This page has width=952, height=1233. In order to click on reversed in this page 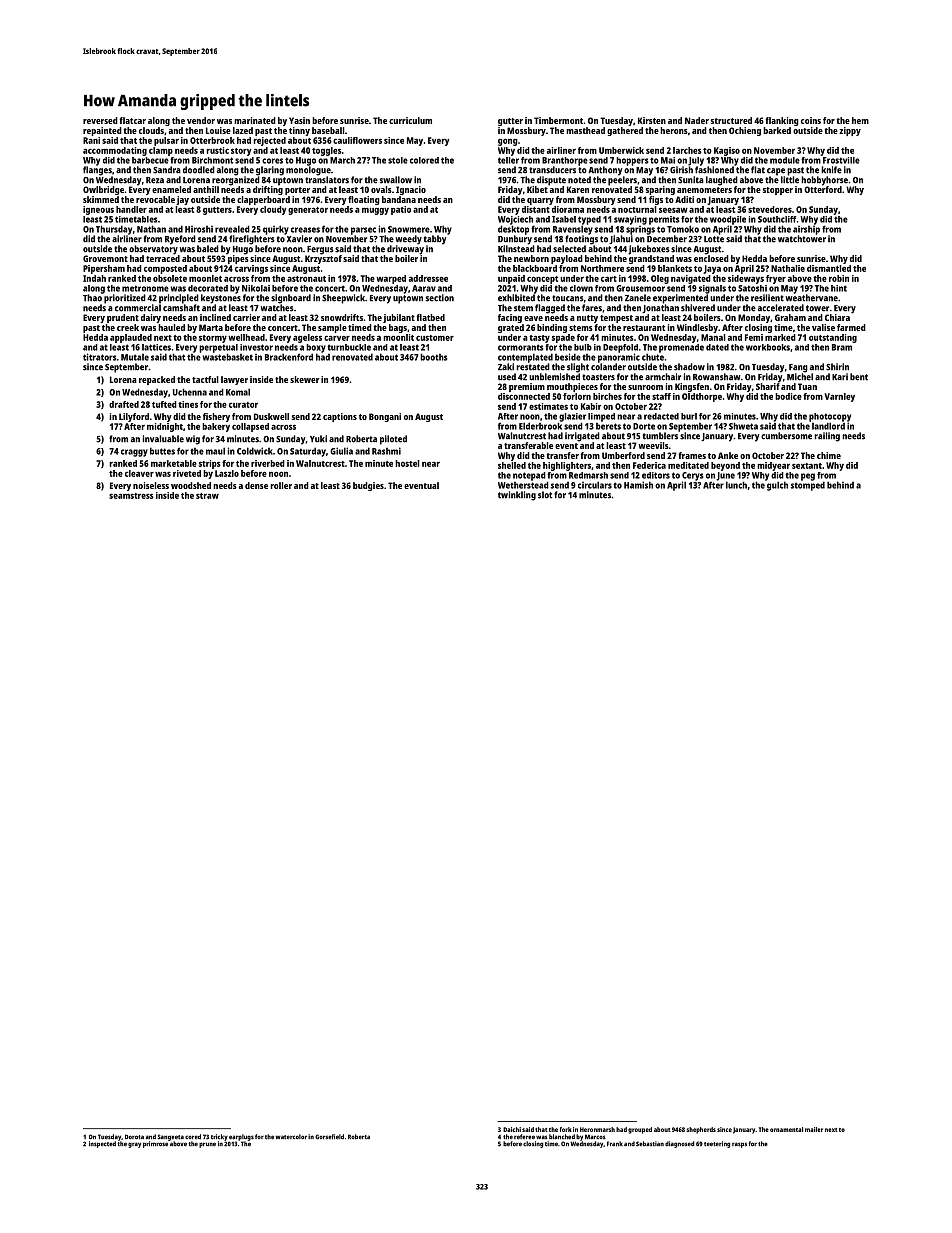, I will do `click(100, 120)`.
